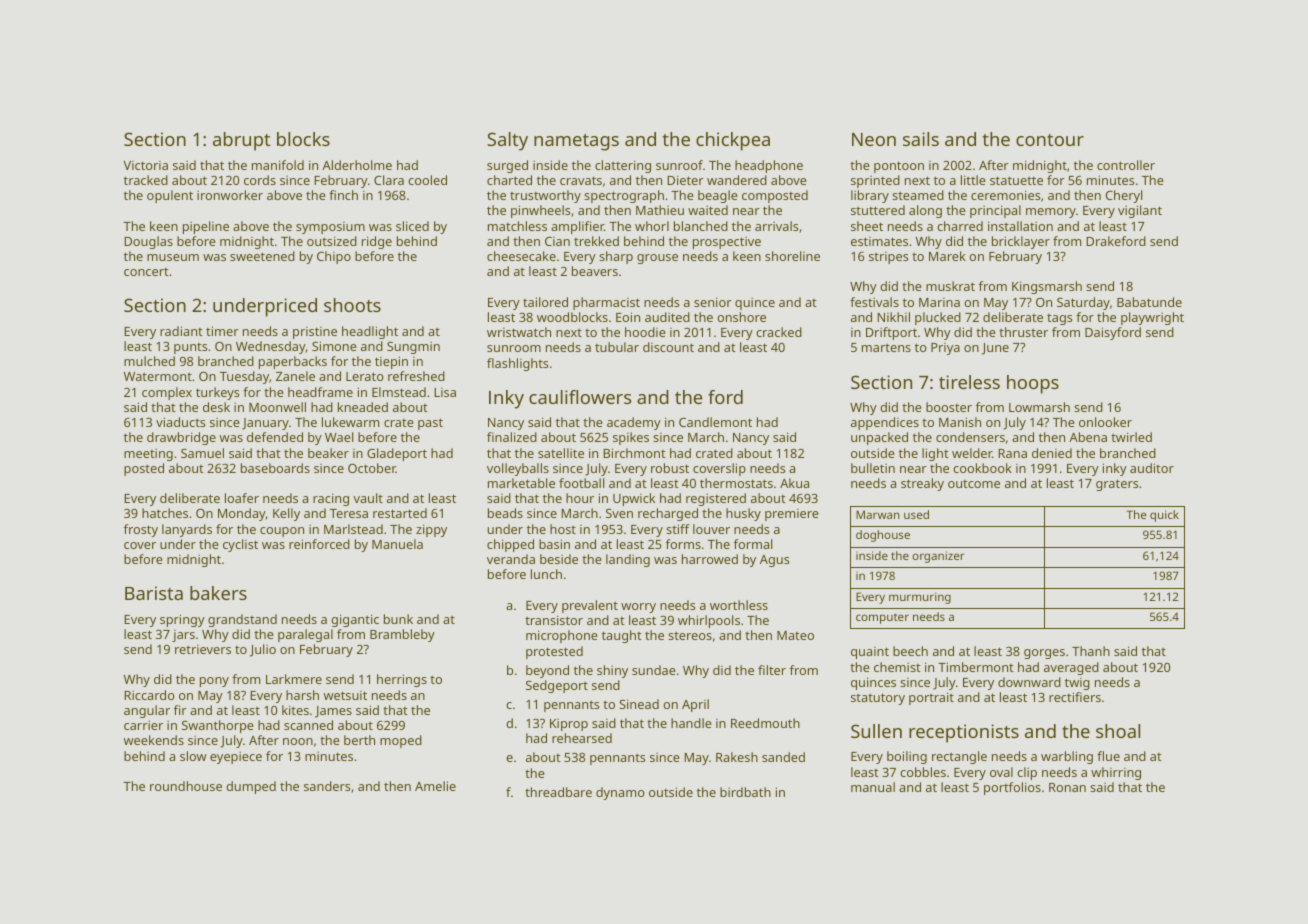 This page has width=1308, height=924. I want to click on Thanh, so click(1091, 651).
